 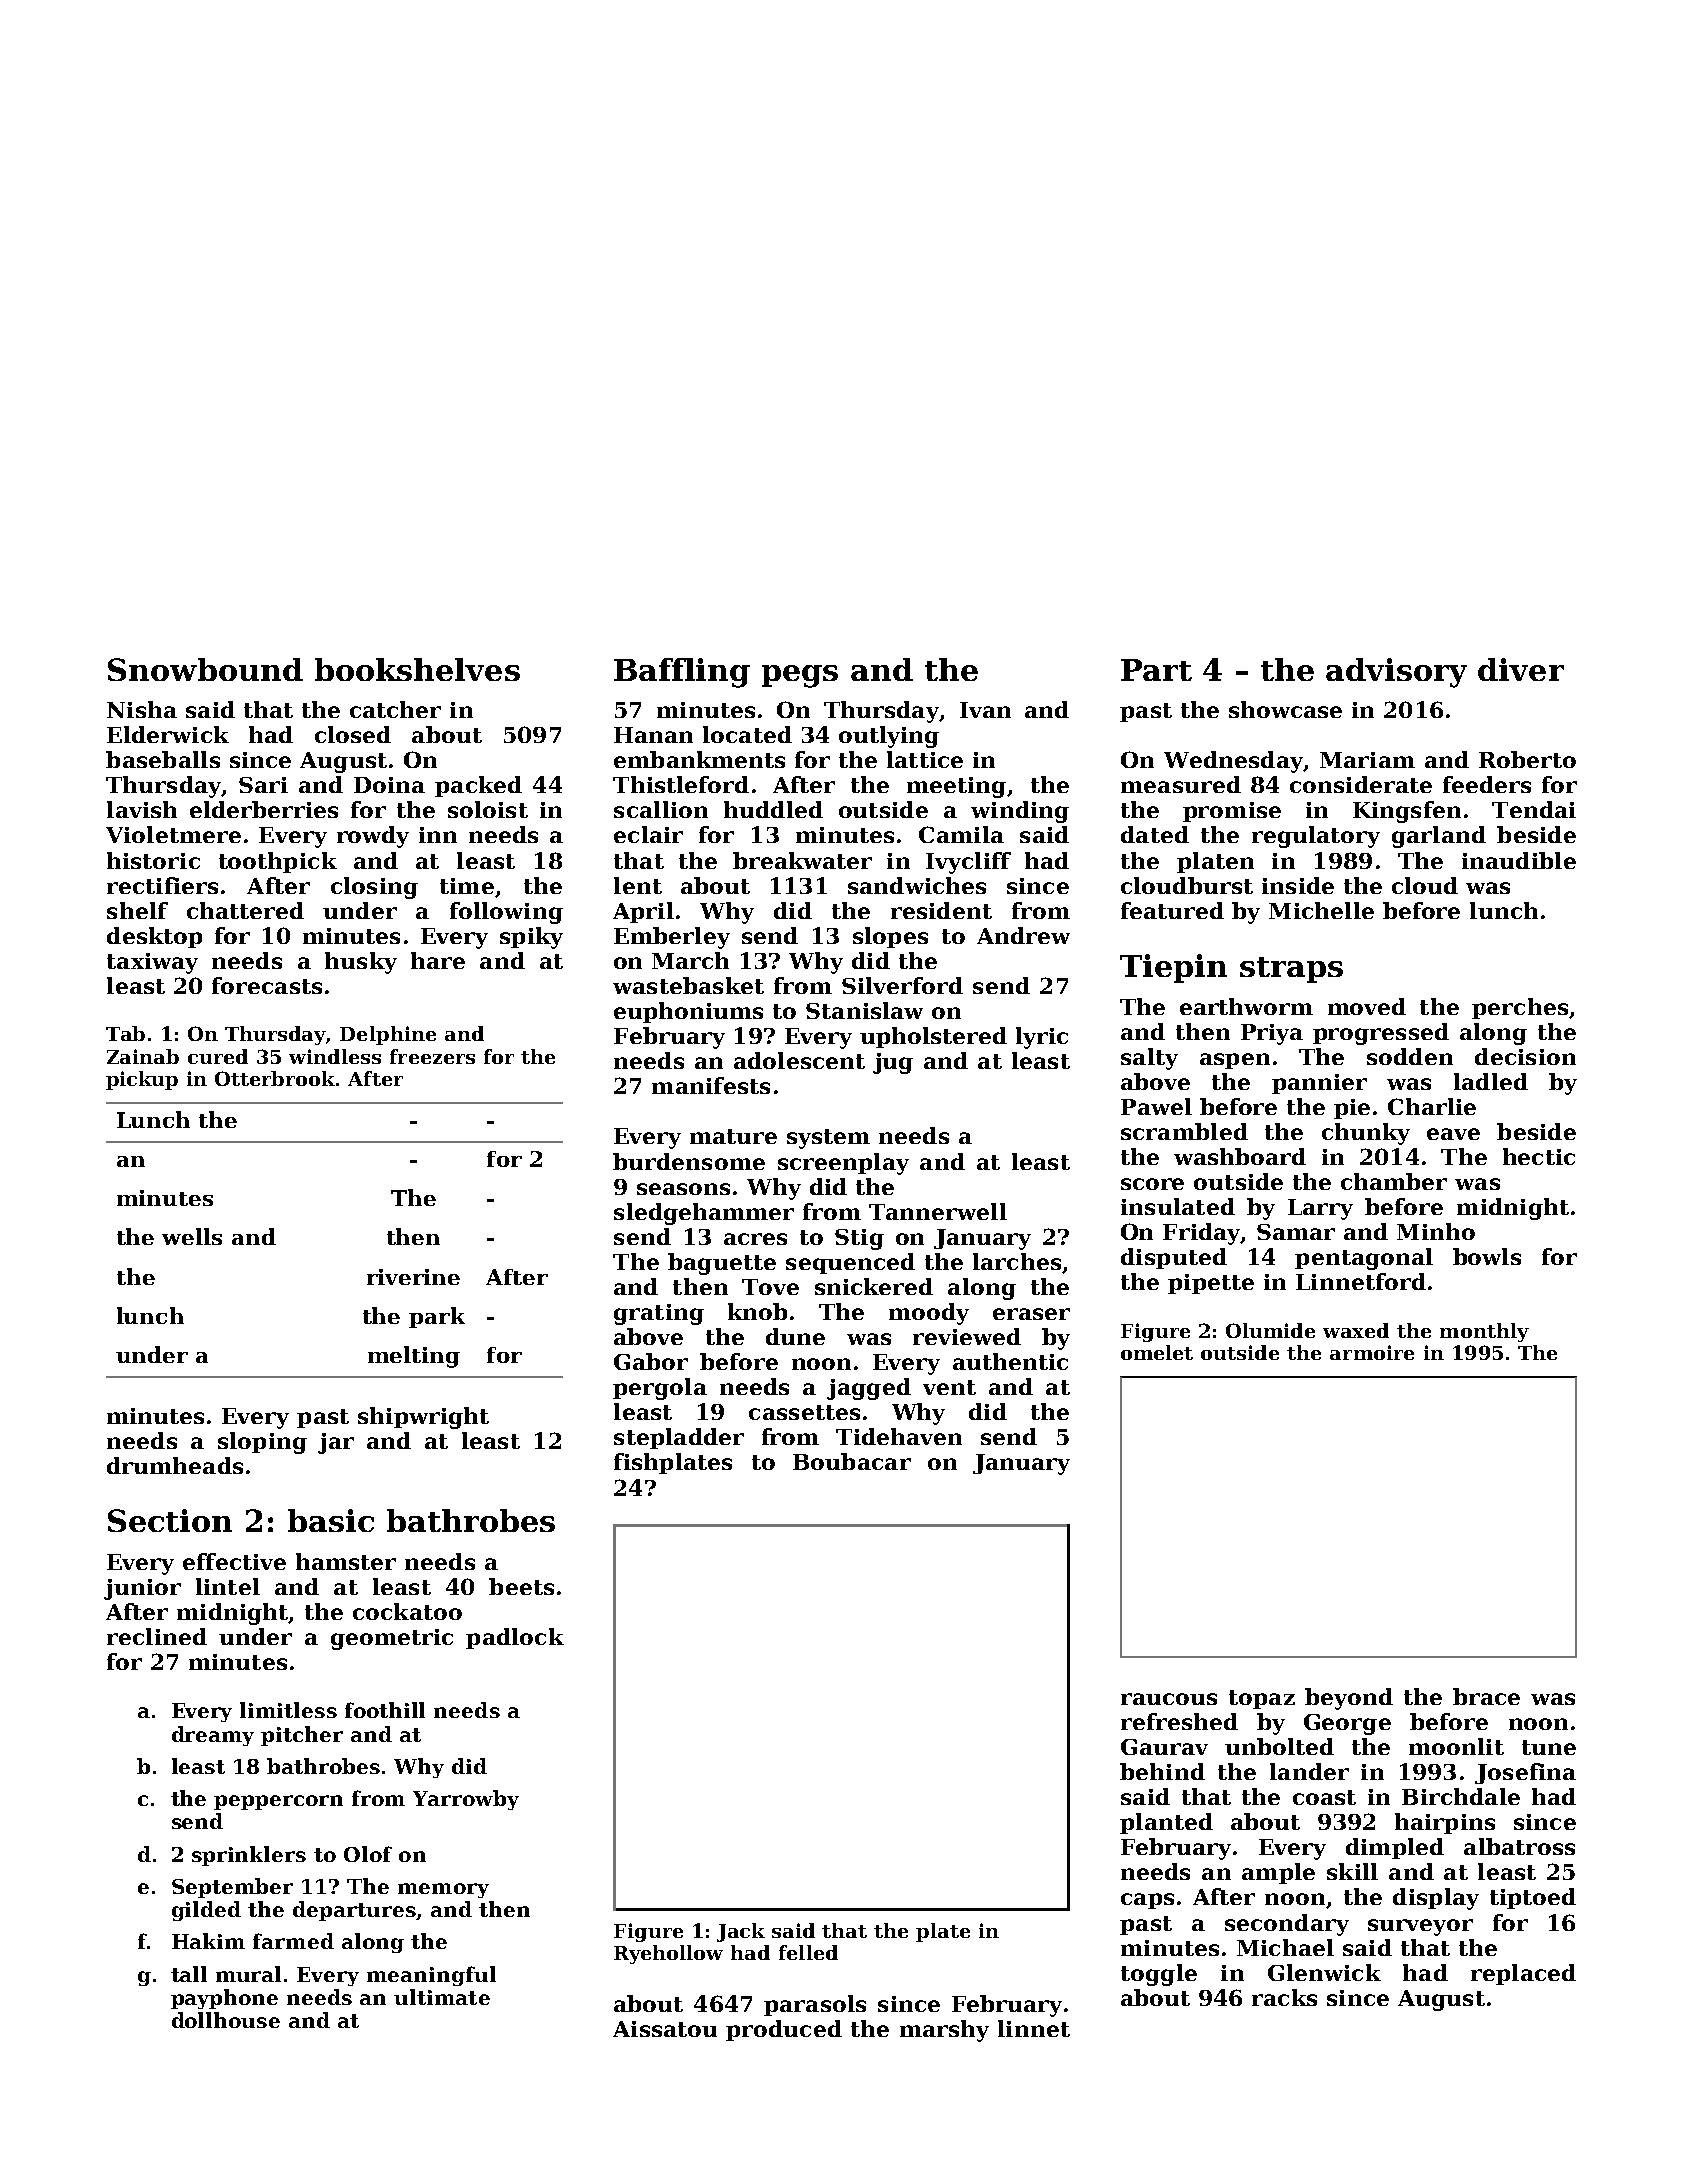 What do you see at coordinates (437, 1317) in the page?
I see `park` at bounding box center [437, 1317].
